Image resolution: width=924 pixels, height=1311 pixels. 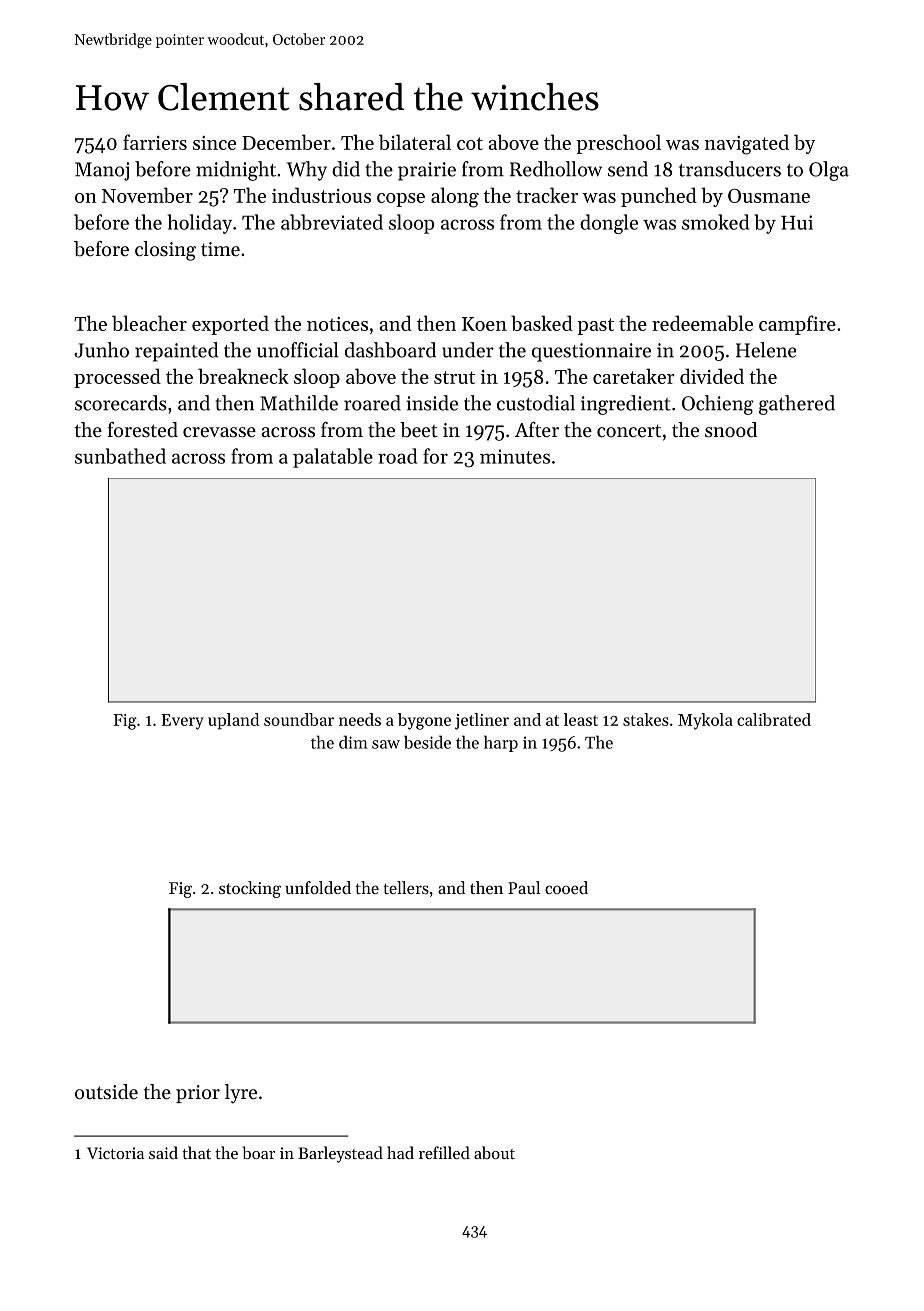 What do you see at coordinates (501, 743) in the image?
I see `harp` at bounding box center [501, 743].
